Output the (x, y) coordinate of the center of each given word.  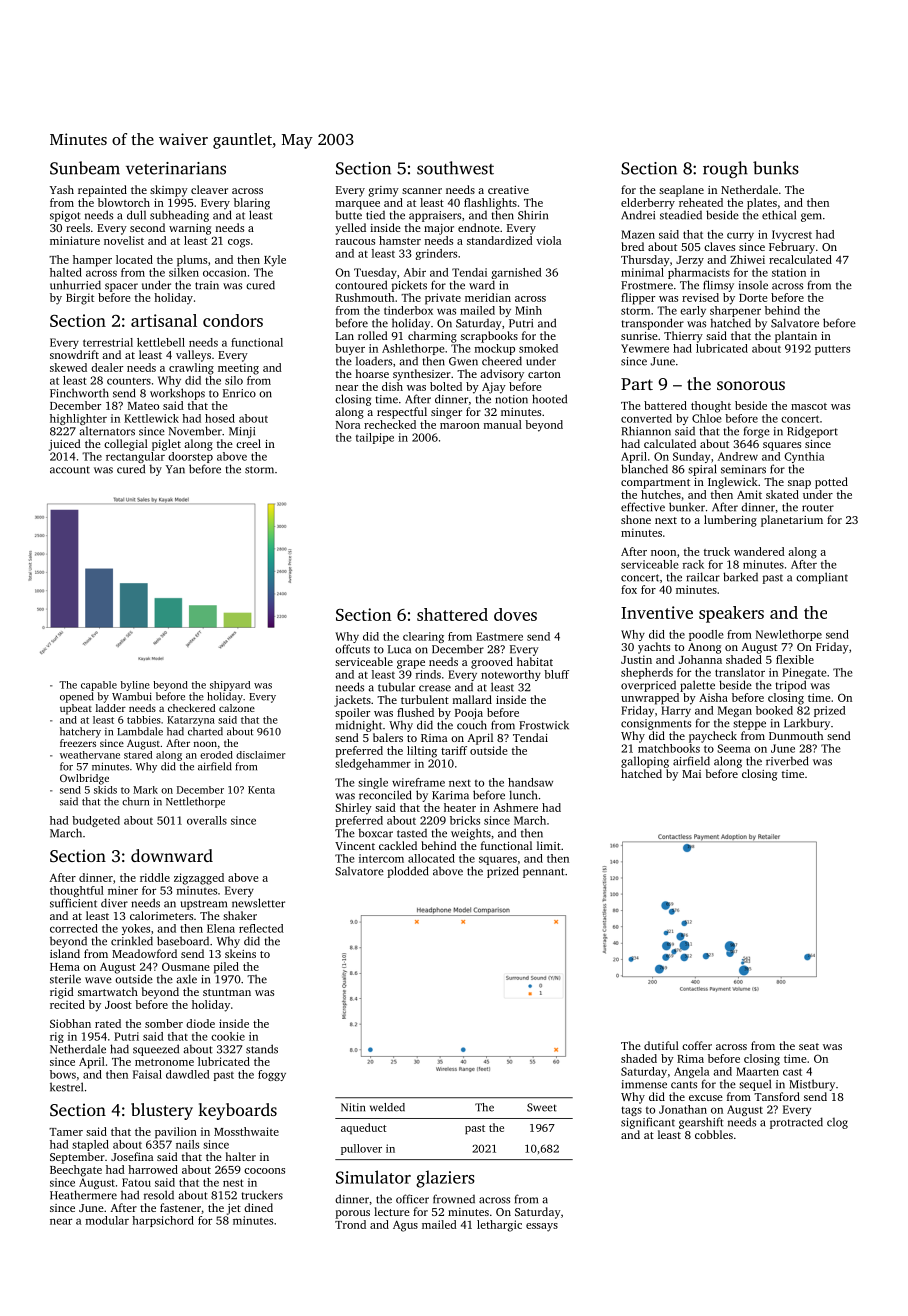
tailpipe (375, 438)
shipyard (230, 686)
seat (809, 1046)
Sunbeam (85, 168)
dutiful (661, 1045)
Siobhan (70, 1023)
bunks (776, 168)
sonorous (751, 385)
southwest (455, 168)
